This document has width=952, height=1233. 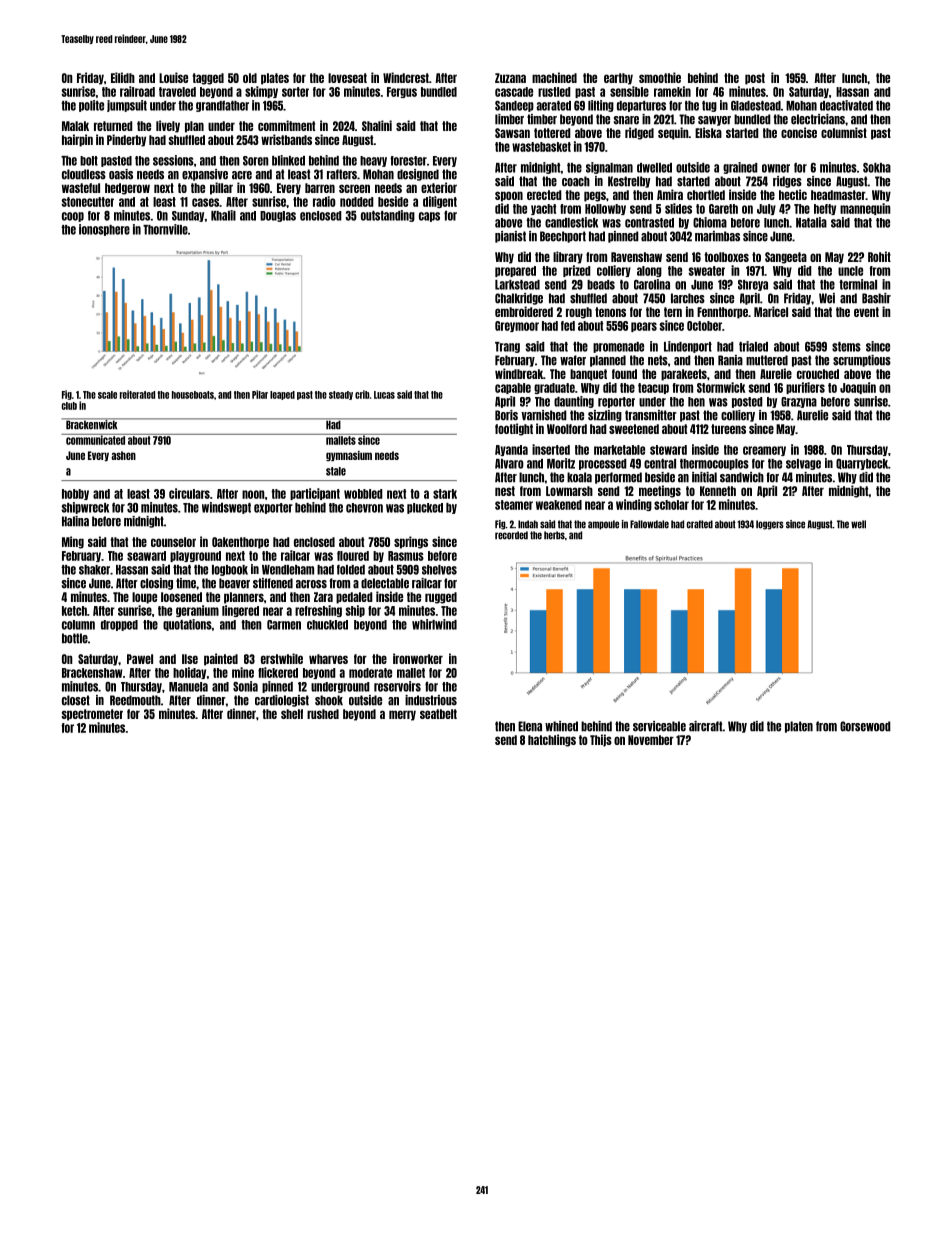 What do you see at coordinates (506, 415) in the document?
I see `Boris` at bounding box center [506, 415].
